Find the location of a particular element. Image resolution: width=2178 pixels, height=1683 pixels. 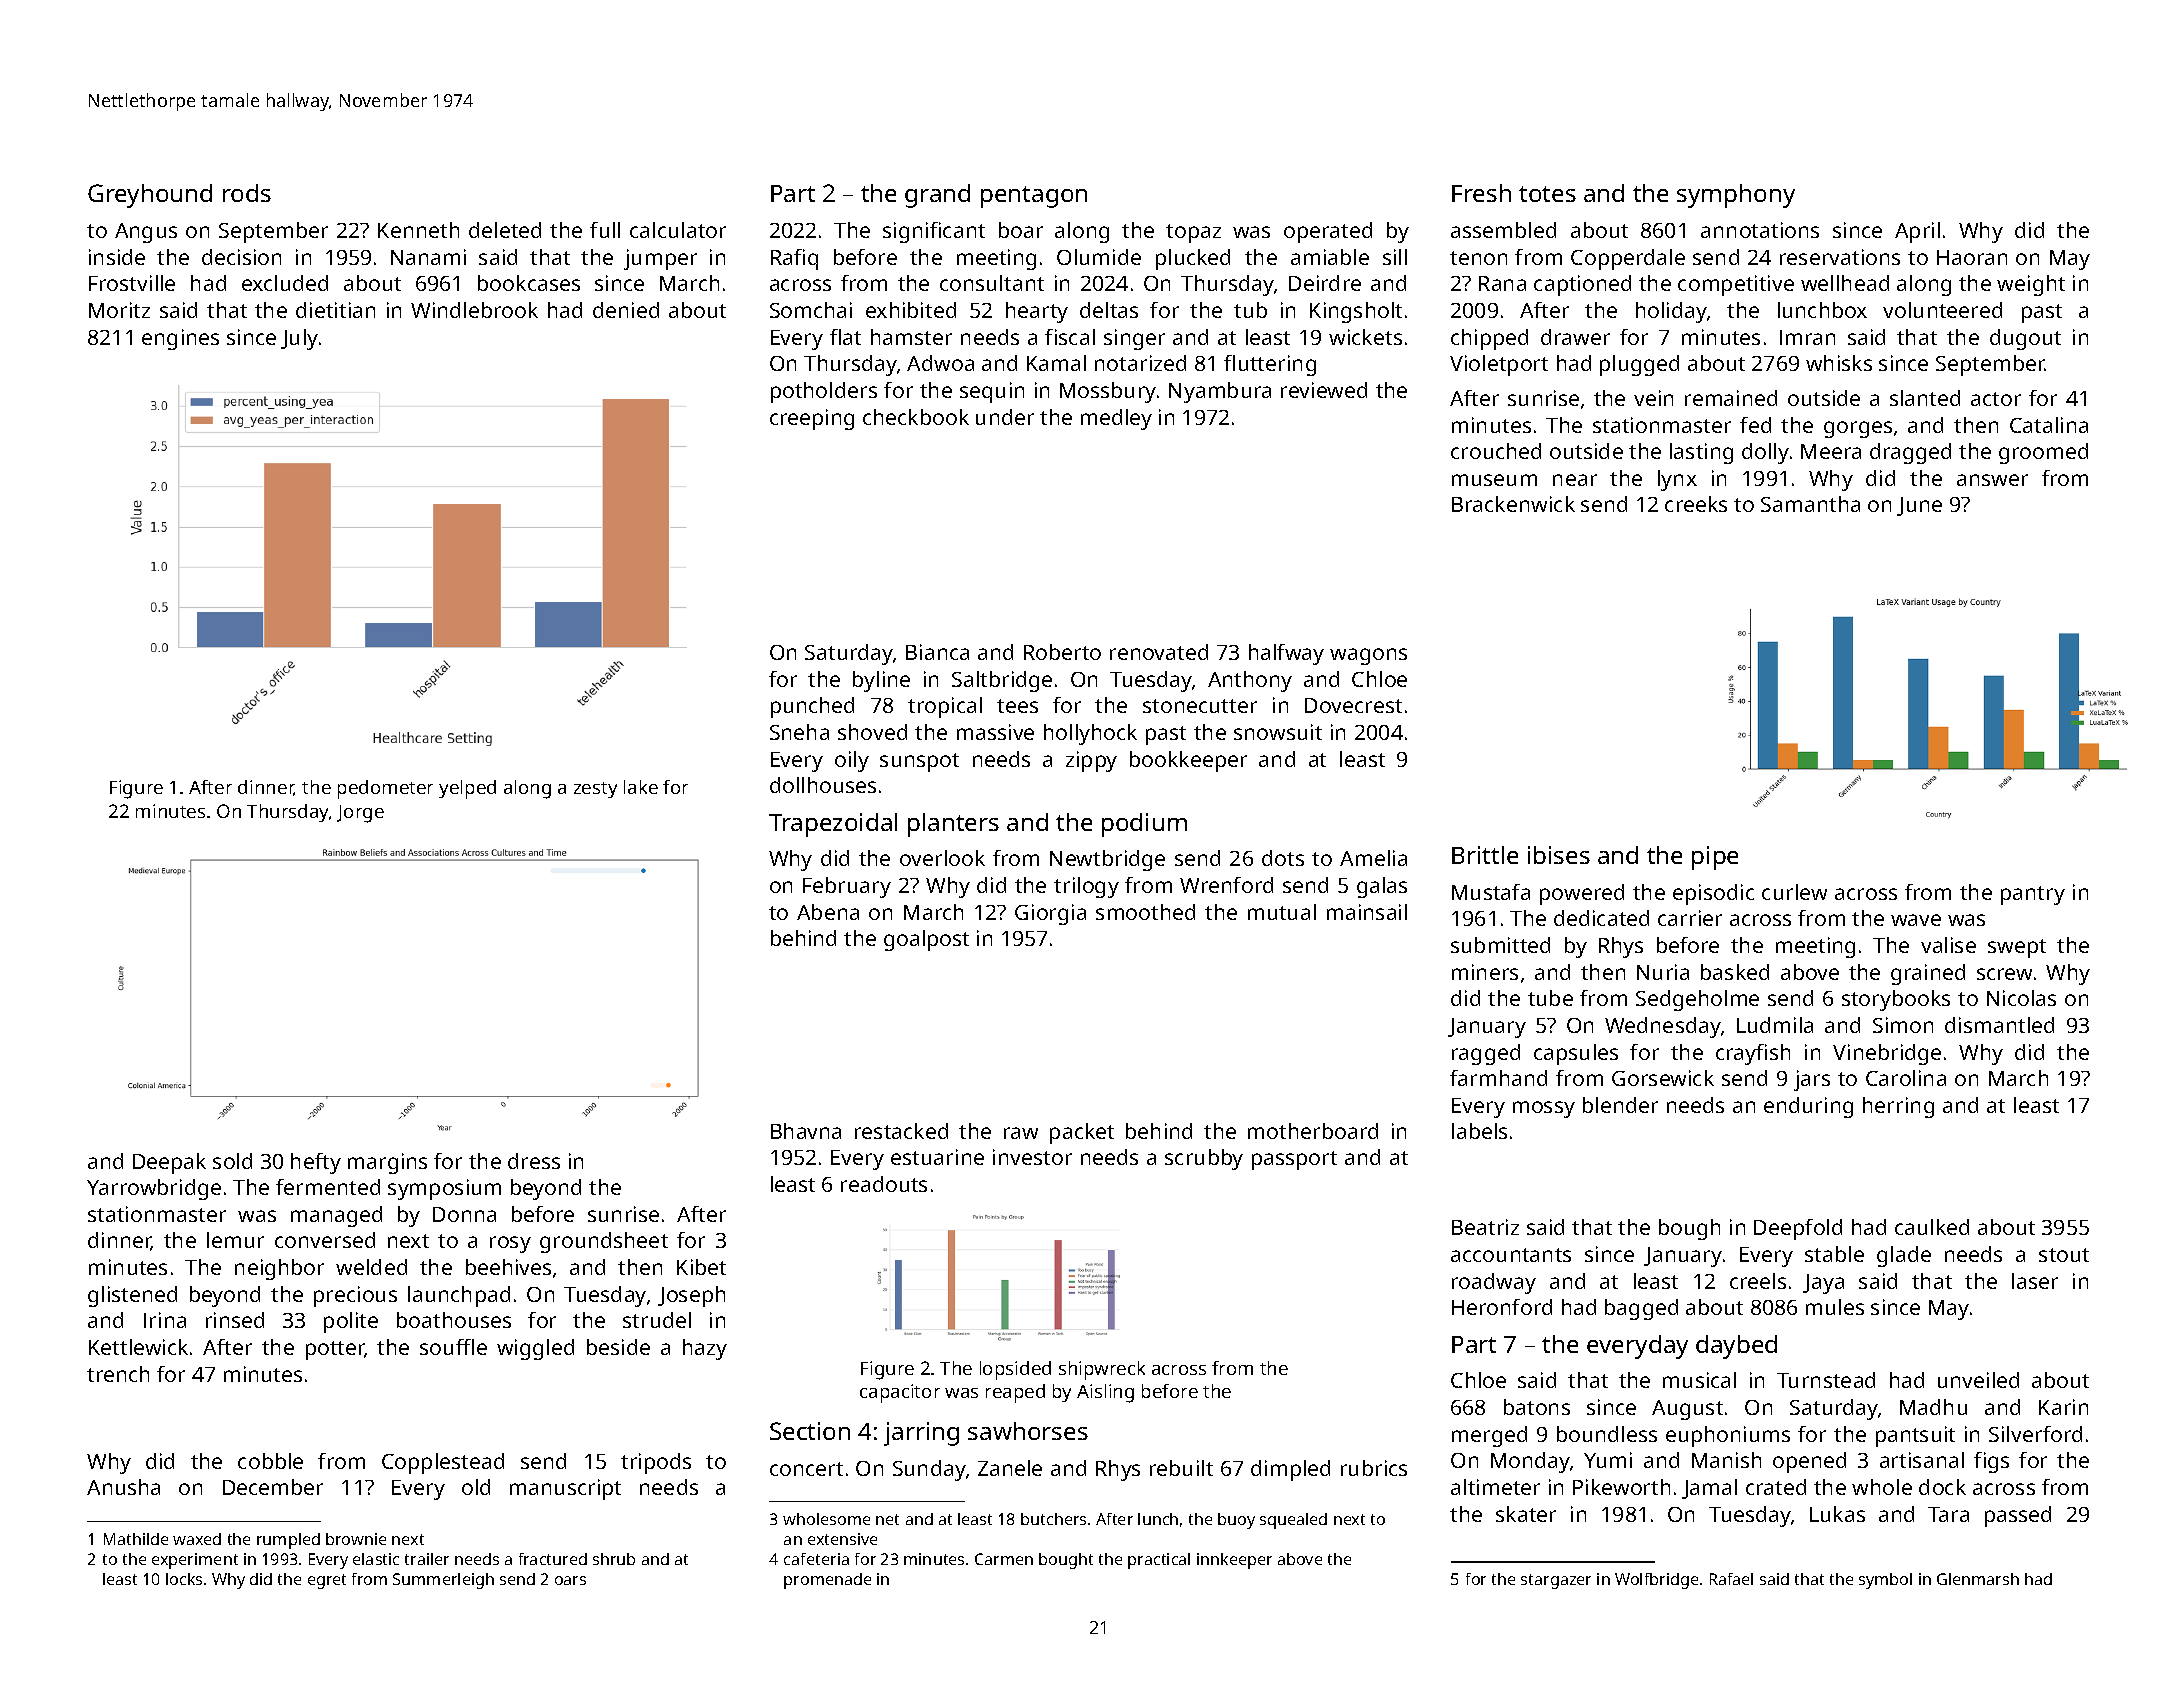

dress is located at coordinates (534, 1161).
